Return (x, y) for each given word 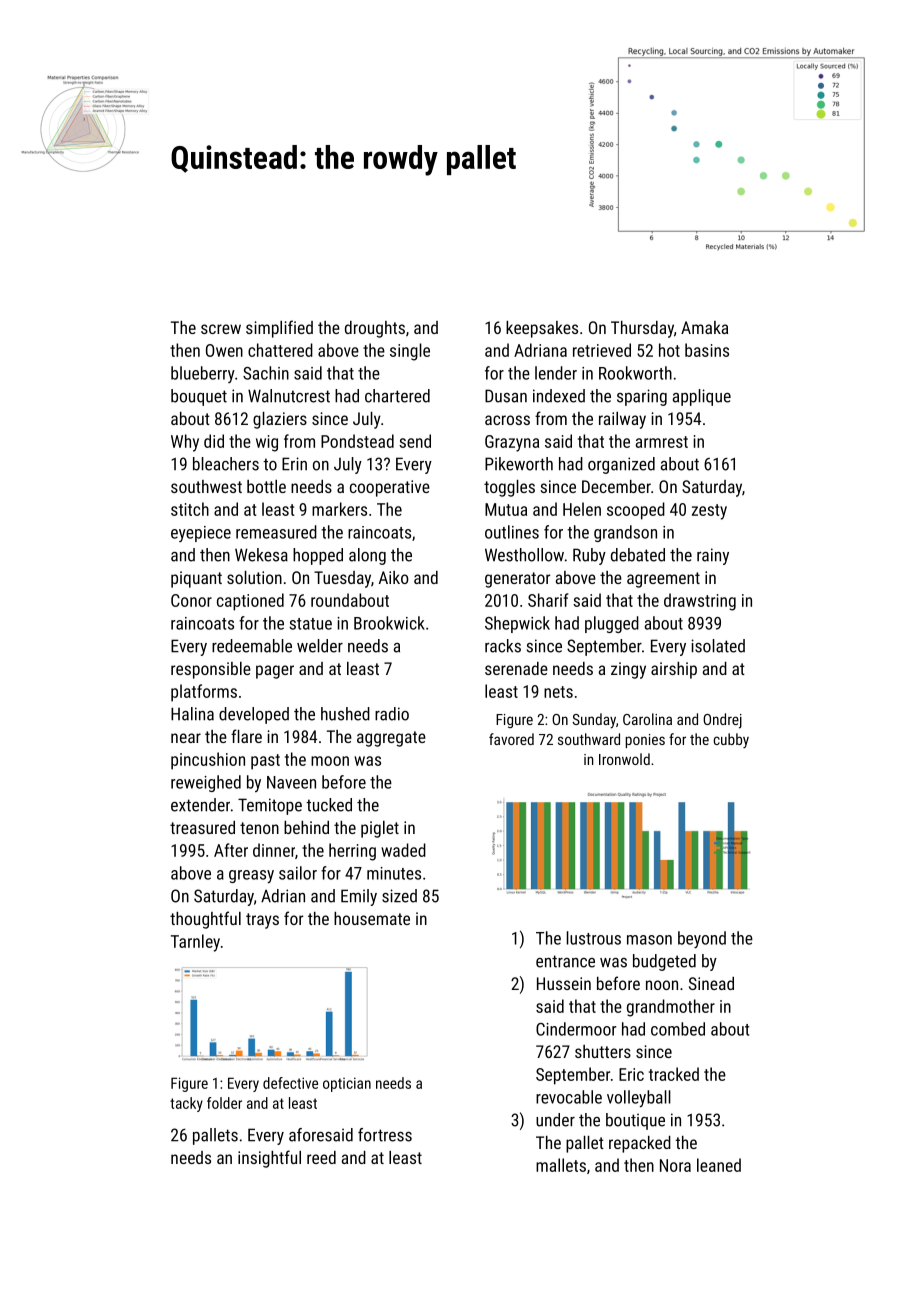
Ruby (589, 556)
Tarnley (195, 943)
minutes (394, 873)
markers (339, 509)
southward (589, 739)
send (415, 441)
